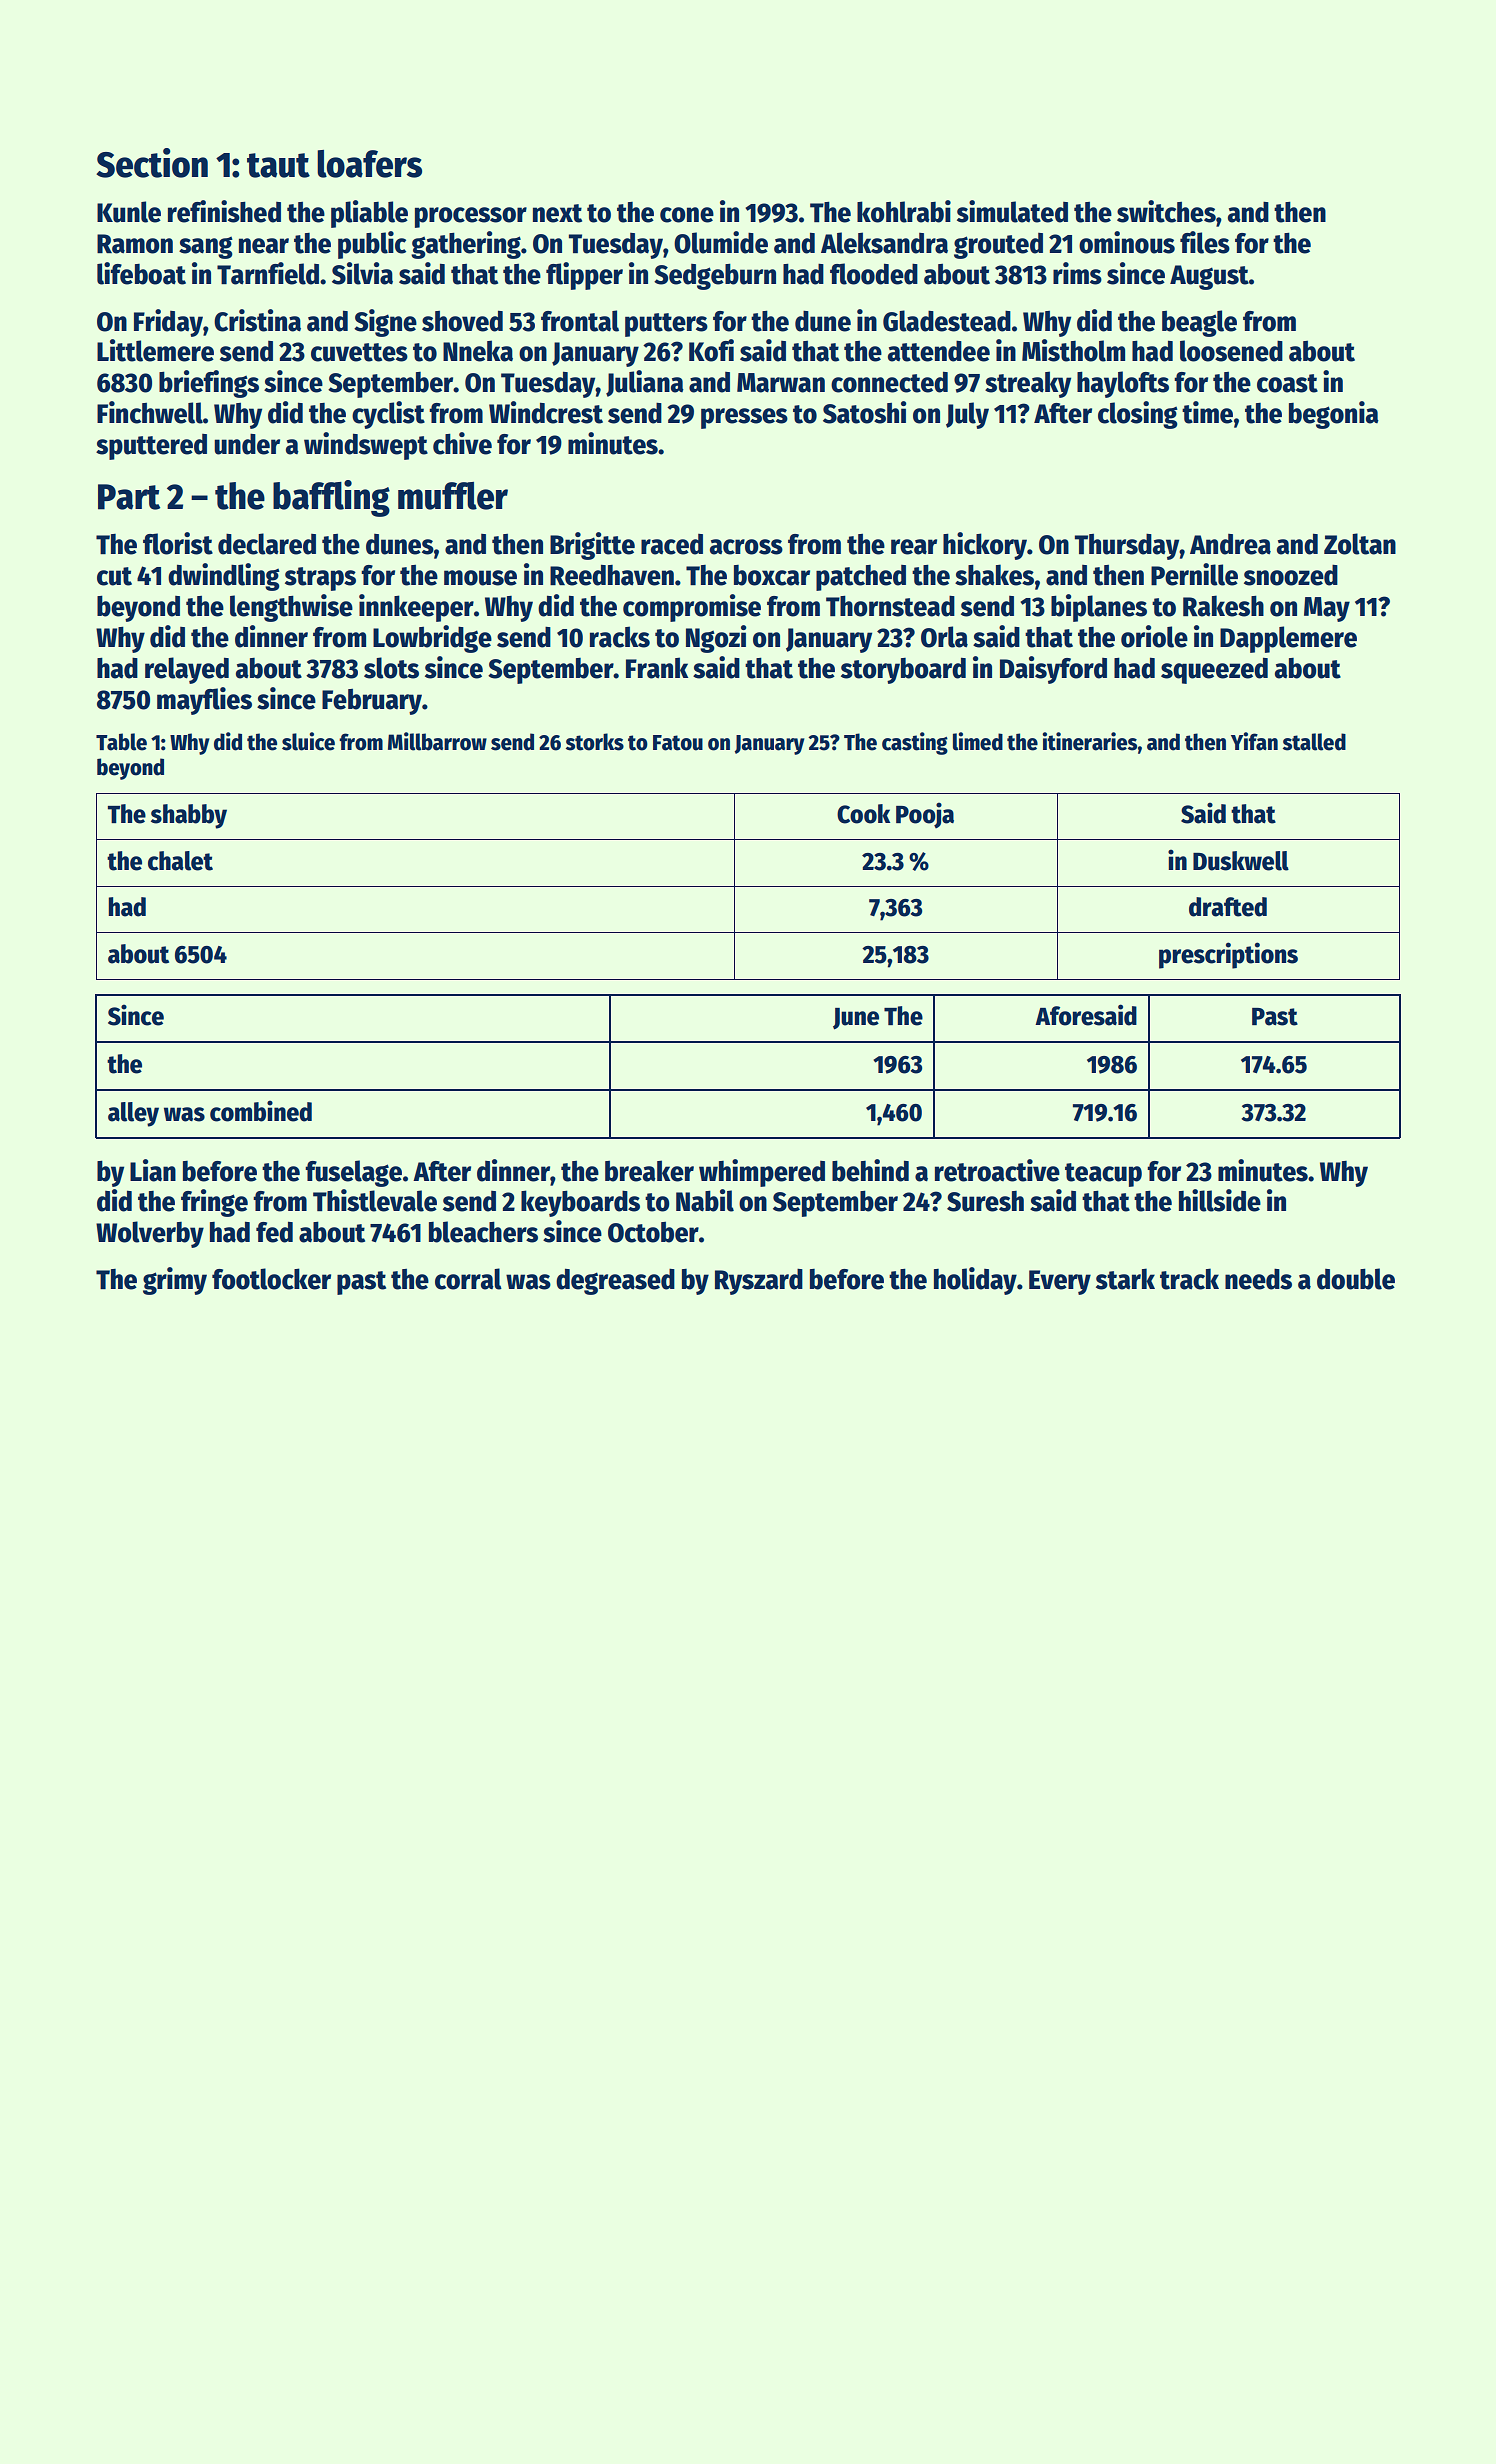 This screenshot has width=1496, height=2464. I want to click on switches, so click(1166, 211).
